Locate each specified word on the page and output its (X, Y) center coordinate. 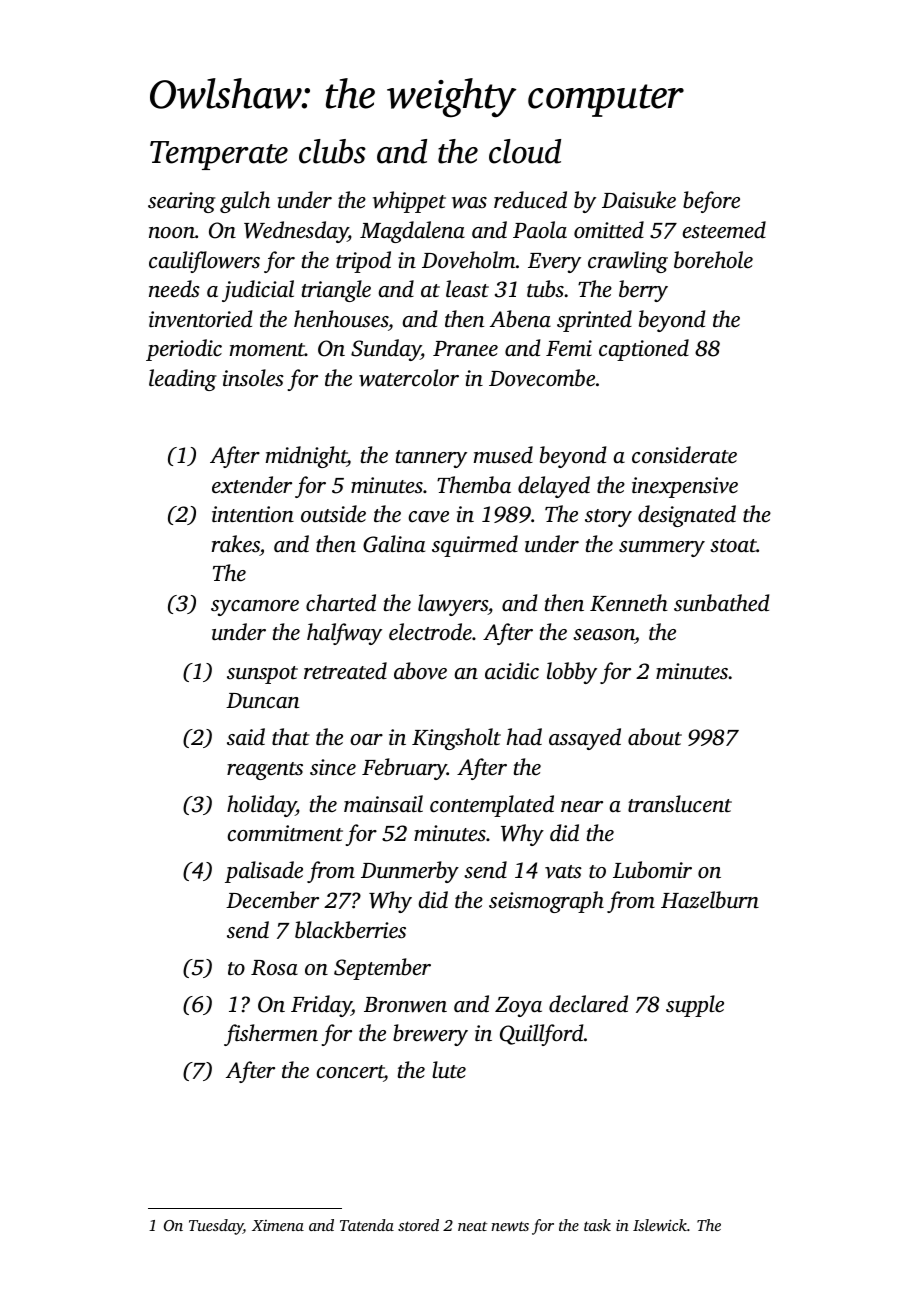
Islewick (660, 1225)
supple (695, 1006)
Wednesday (296, 232)
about (655, 737)
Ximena (278, 1225)
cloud (525, 151)
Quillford (541, 1035)
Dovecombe (542, 378)
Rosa (274, 968)
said (246, 736)
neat (472, 1226)
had (524, 736)
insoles (253, 378)
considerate (684, 455)
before (711, 202)
